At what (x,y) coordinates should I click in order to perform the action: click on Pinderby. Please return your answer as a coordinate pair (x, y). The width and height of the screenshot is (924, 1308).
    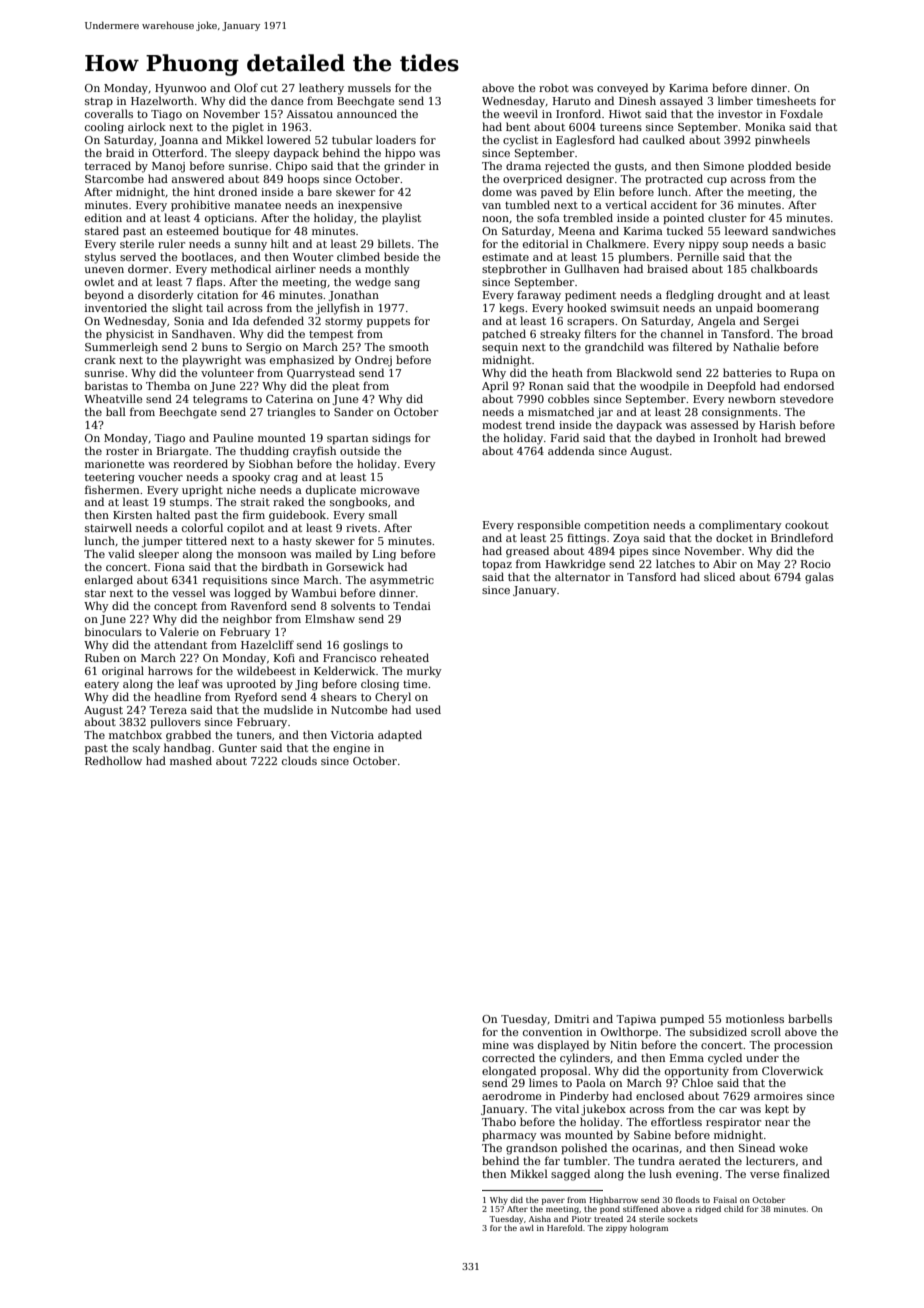
    Looking at the image, I should click on (584, 1097).
